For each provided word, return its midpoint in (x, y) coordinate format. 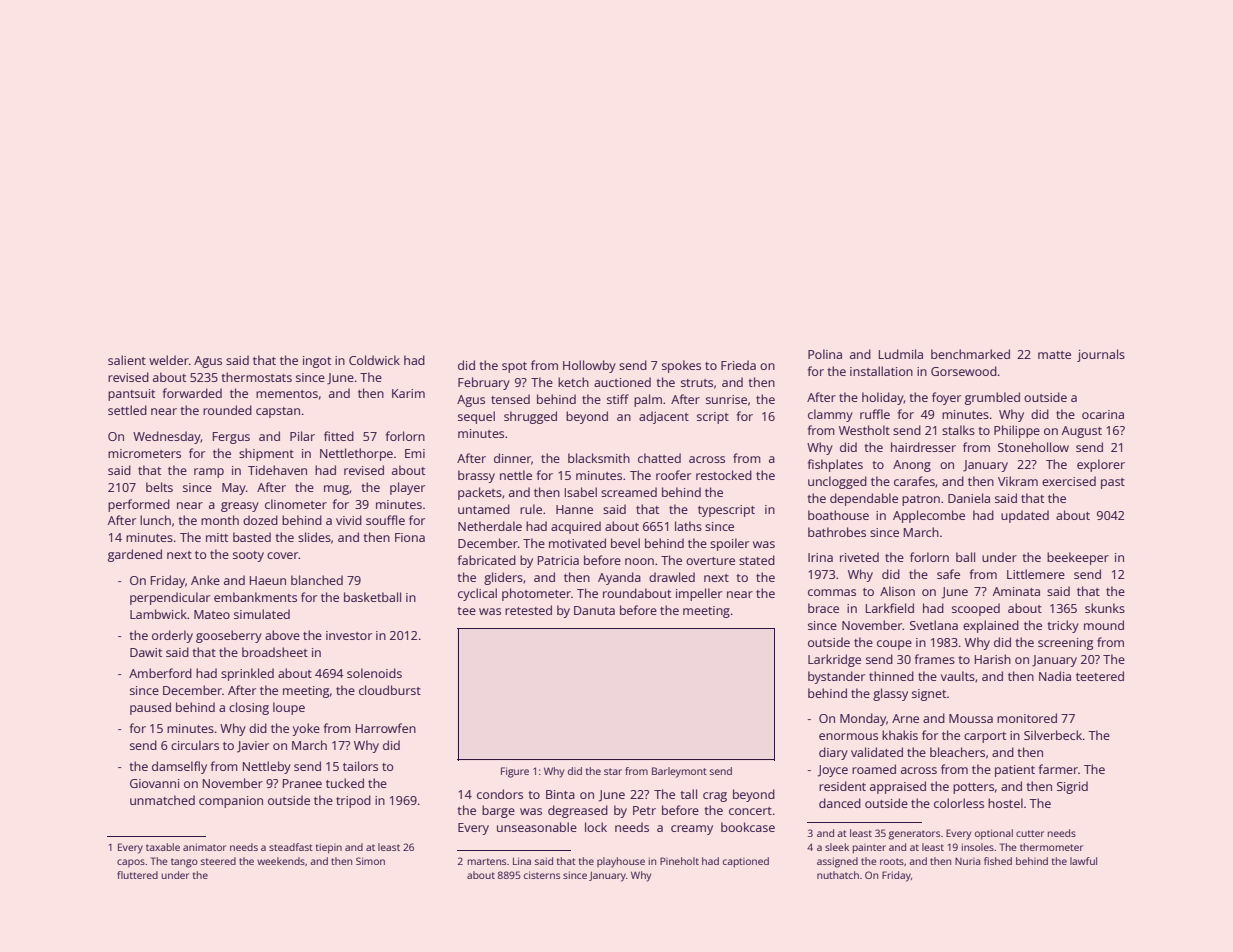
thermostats (257, 377)
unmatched (162, 800)
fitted (339, 436)
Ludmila (901, 354)
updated (1025, 516)
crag (715, 797)
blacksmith (599, 458)
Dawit (146, 652)
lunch (155, 520)
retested (528, 610)
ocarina (1103, 414)
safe (948, 574)
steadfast (291, 847)
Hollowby (589, 366)
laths (688, 526)
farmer (1058, 769)
